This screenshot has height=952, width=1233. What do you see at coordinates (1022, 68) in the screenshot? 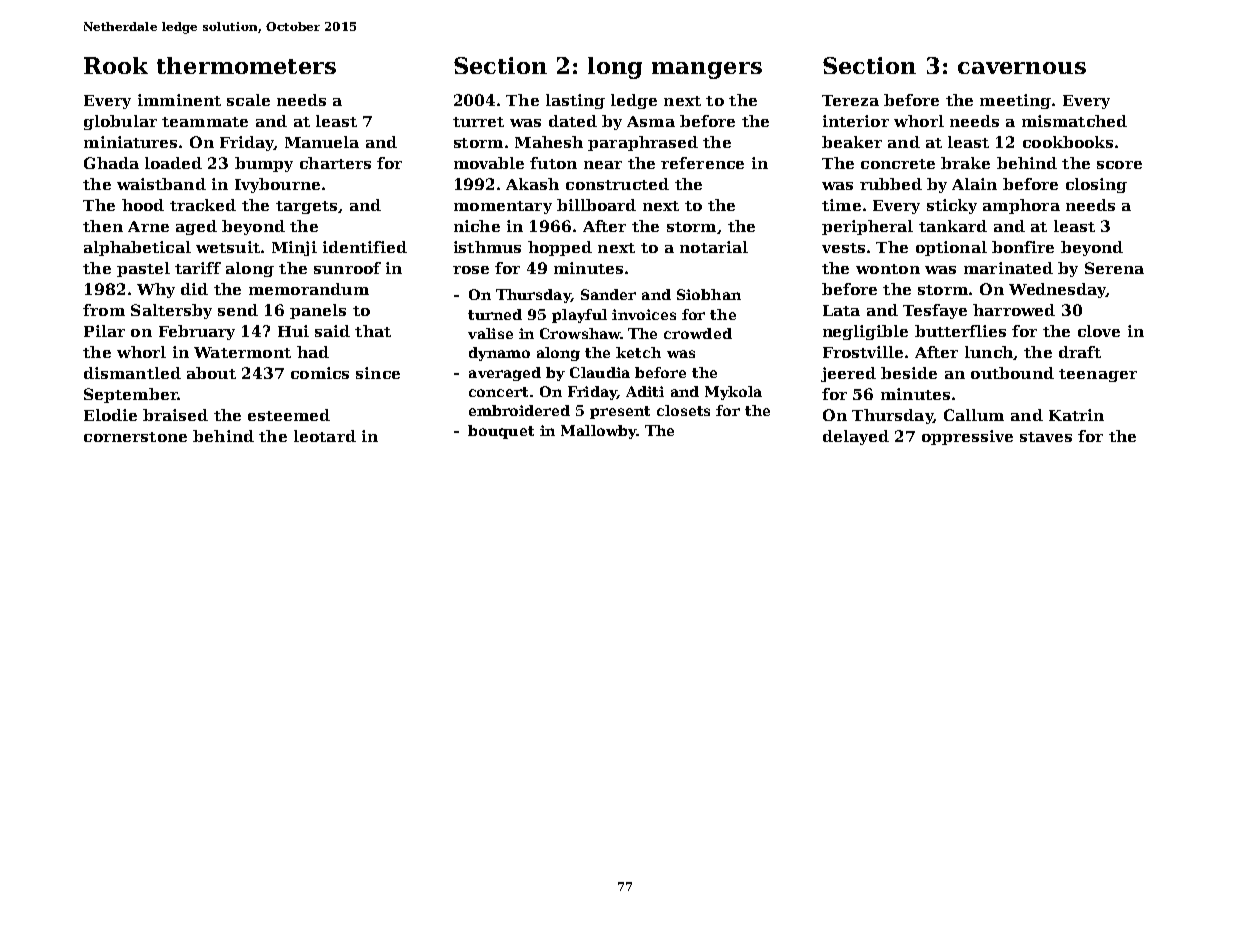
I see `cavernous` at bounding box center [1022, 68].
